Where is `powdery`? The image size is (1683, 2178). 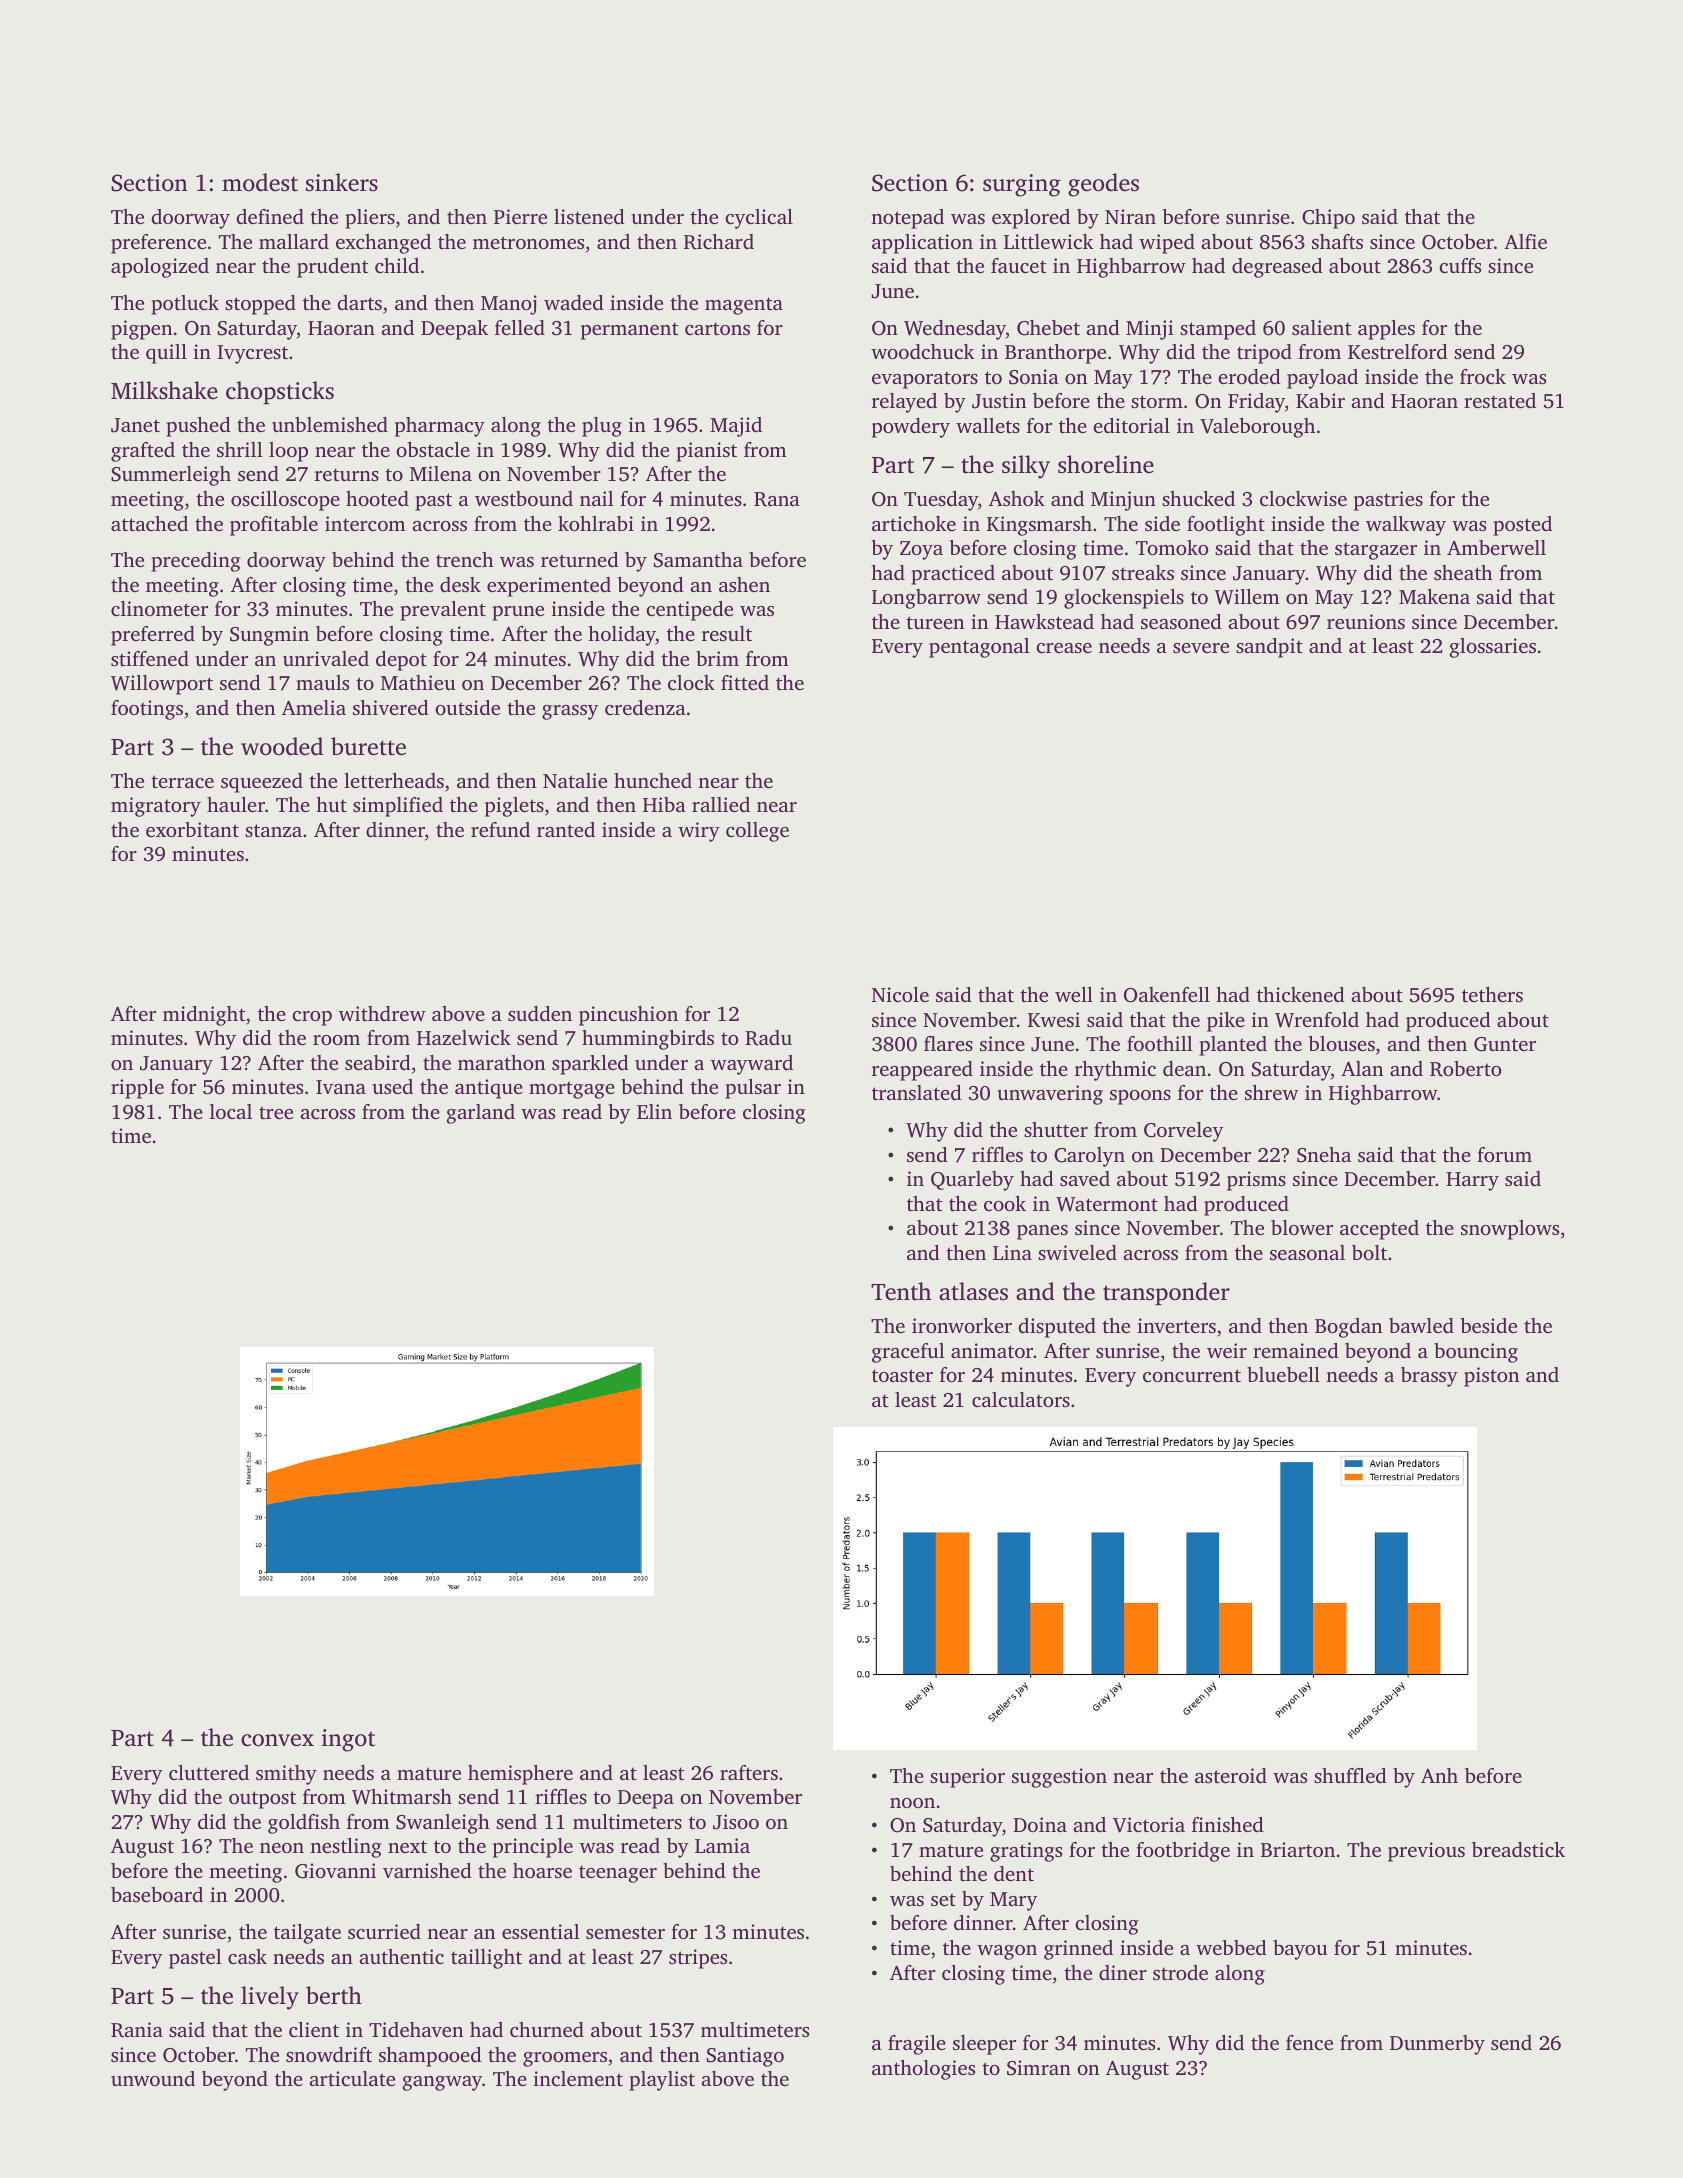 powdery is located at coordinates (911, 428).
